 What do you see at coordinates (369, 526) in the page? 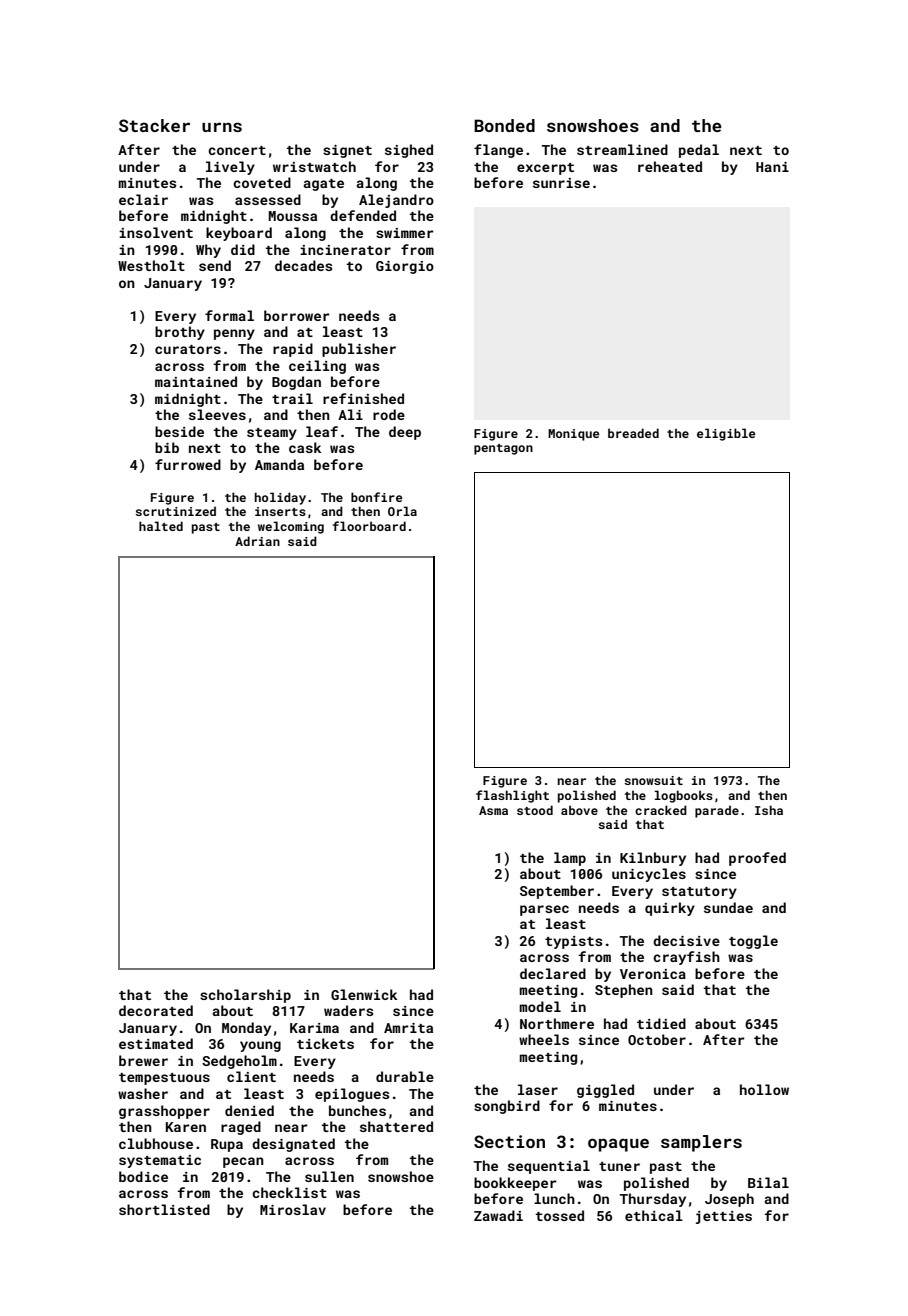
I see `floorboard` at bounding box center [369, 526].
